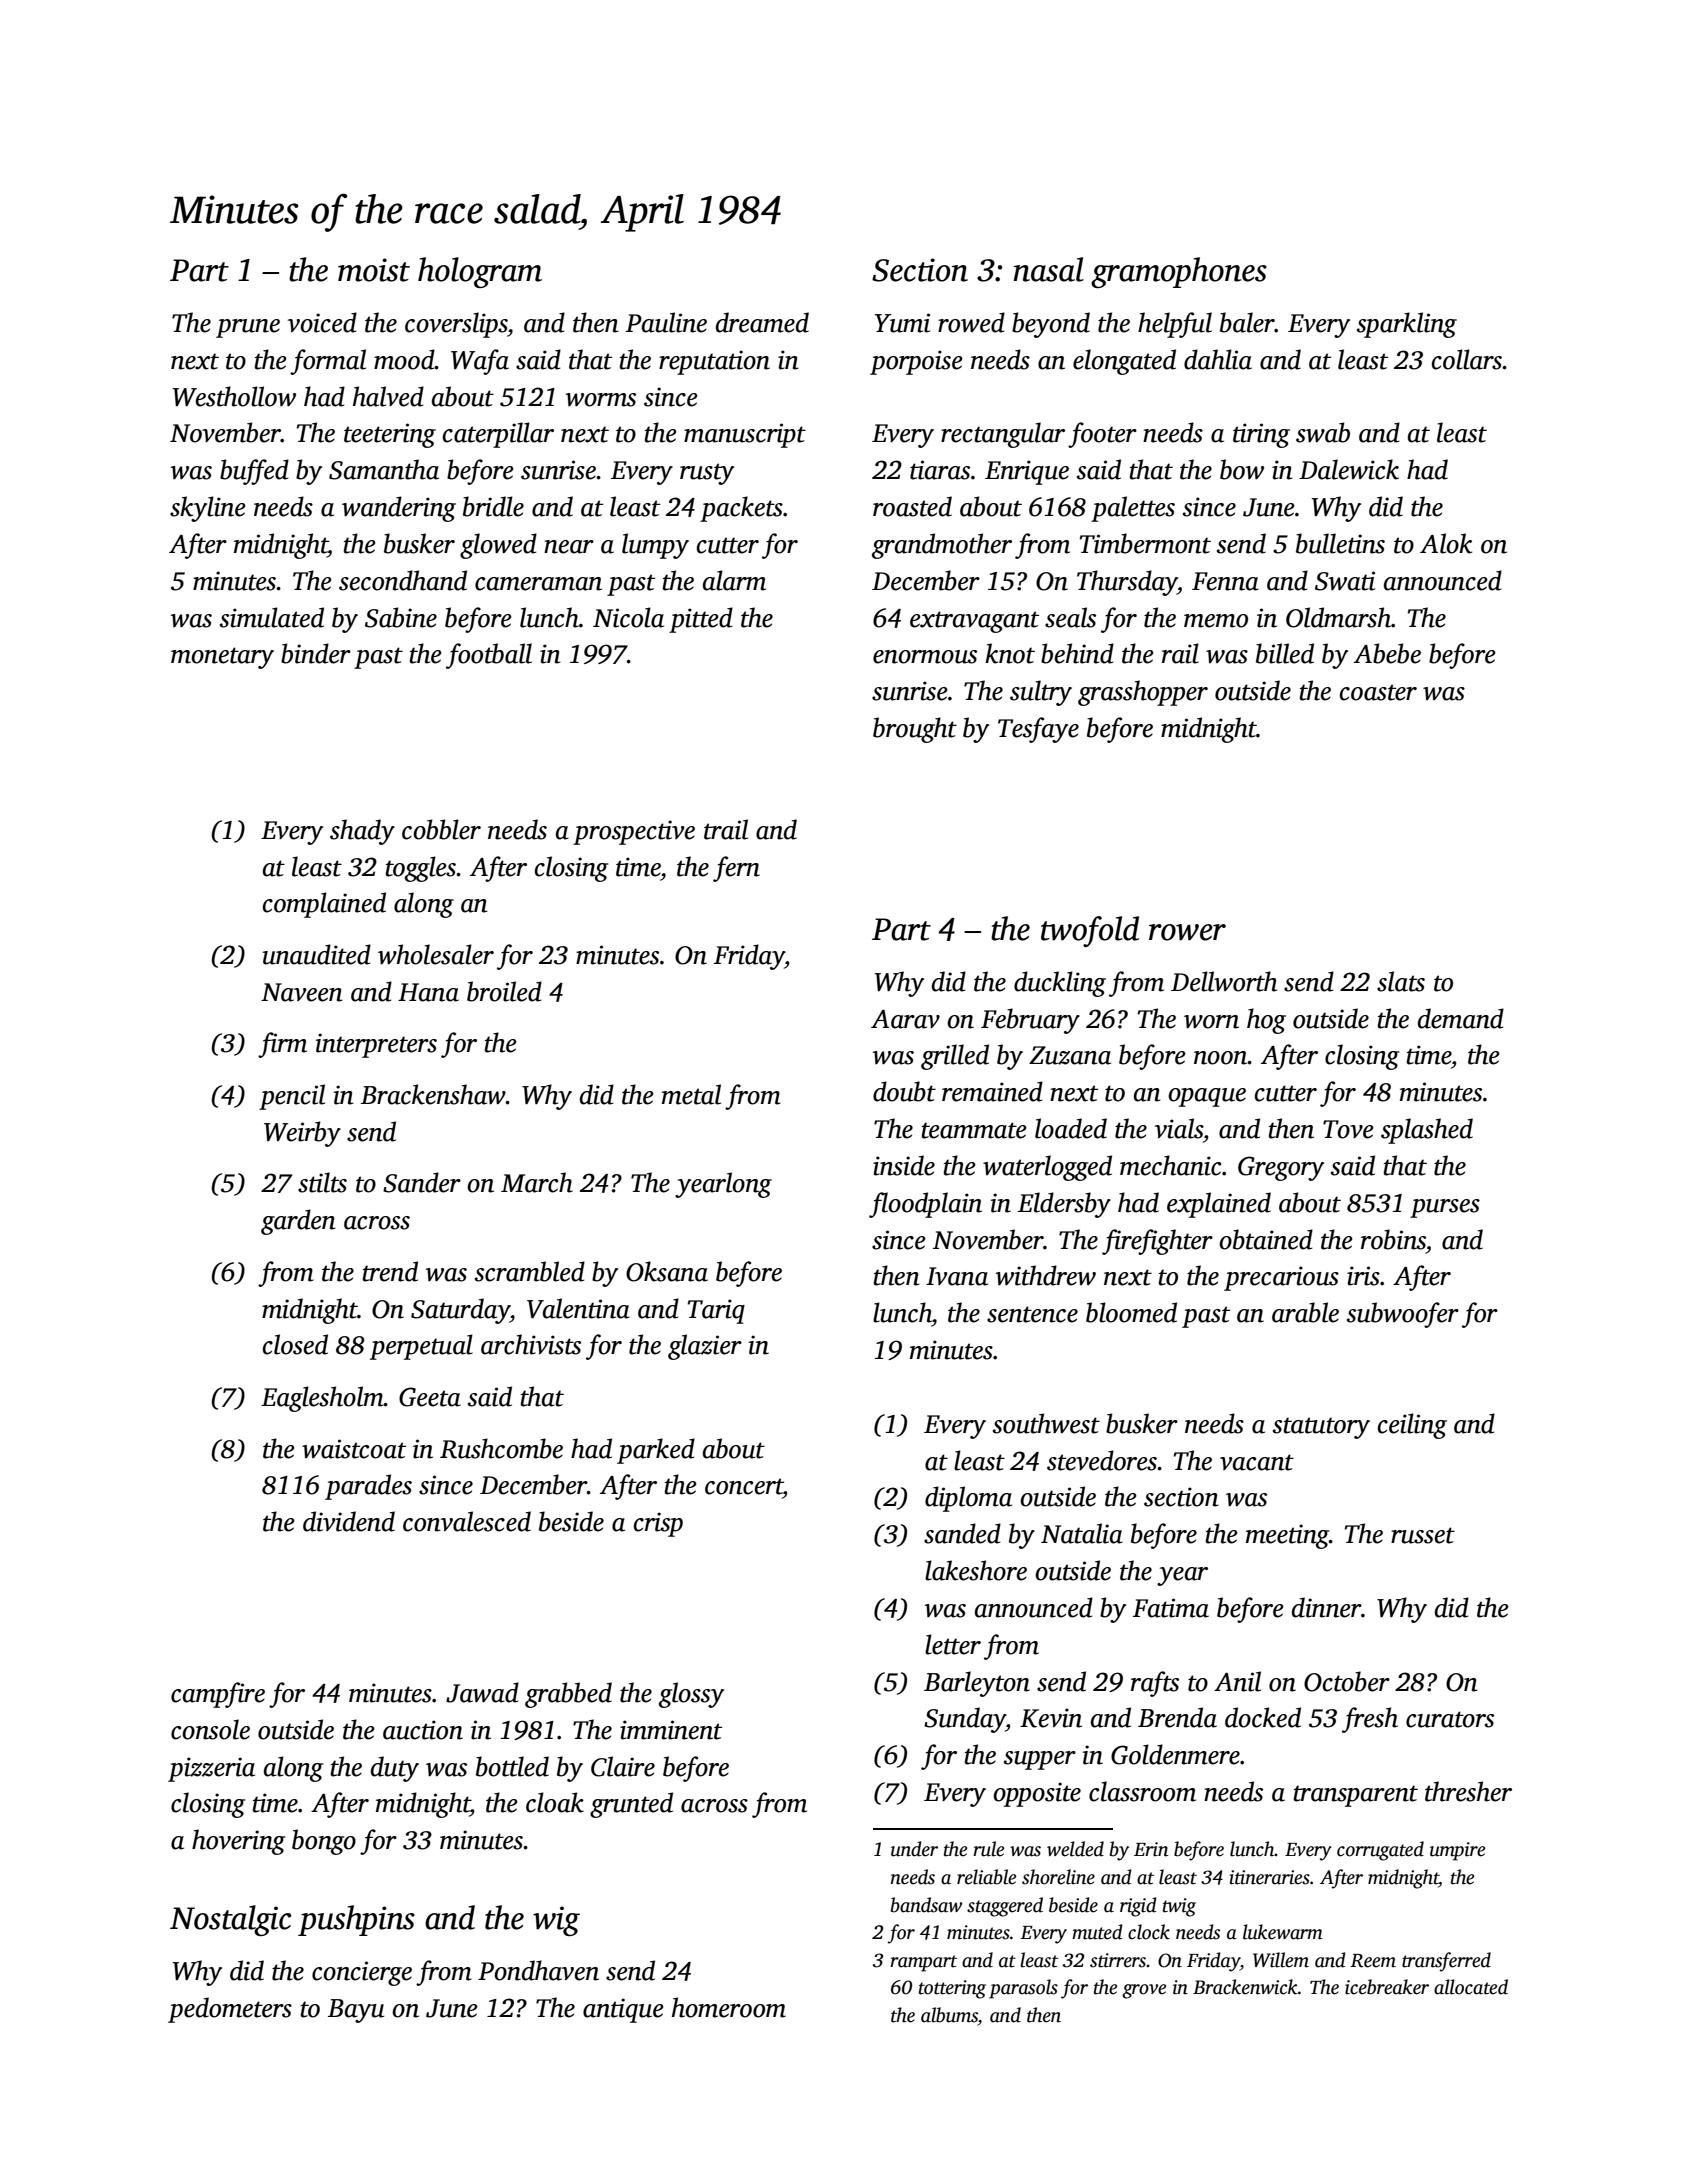 The image size is (1683, 2178). I want to click on itineraries, so click(1269, 1877).
